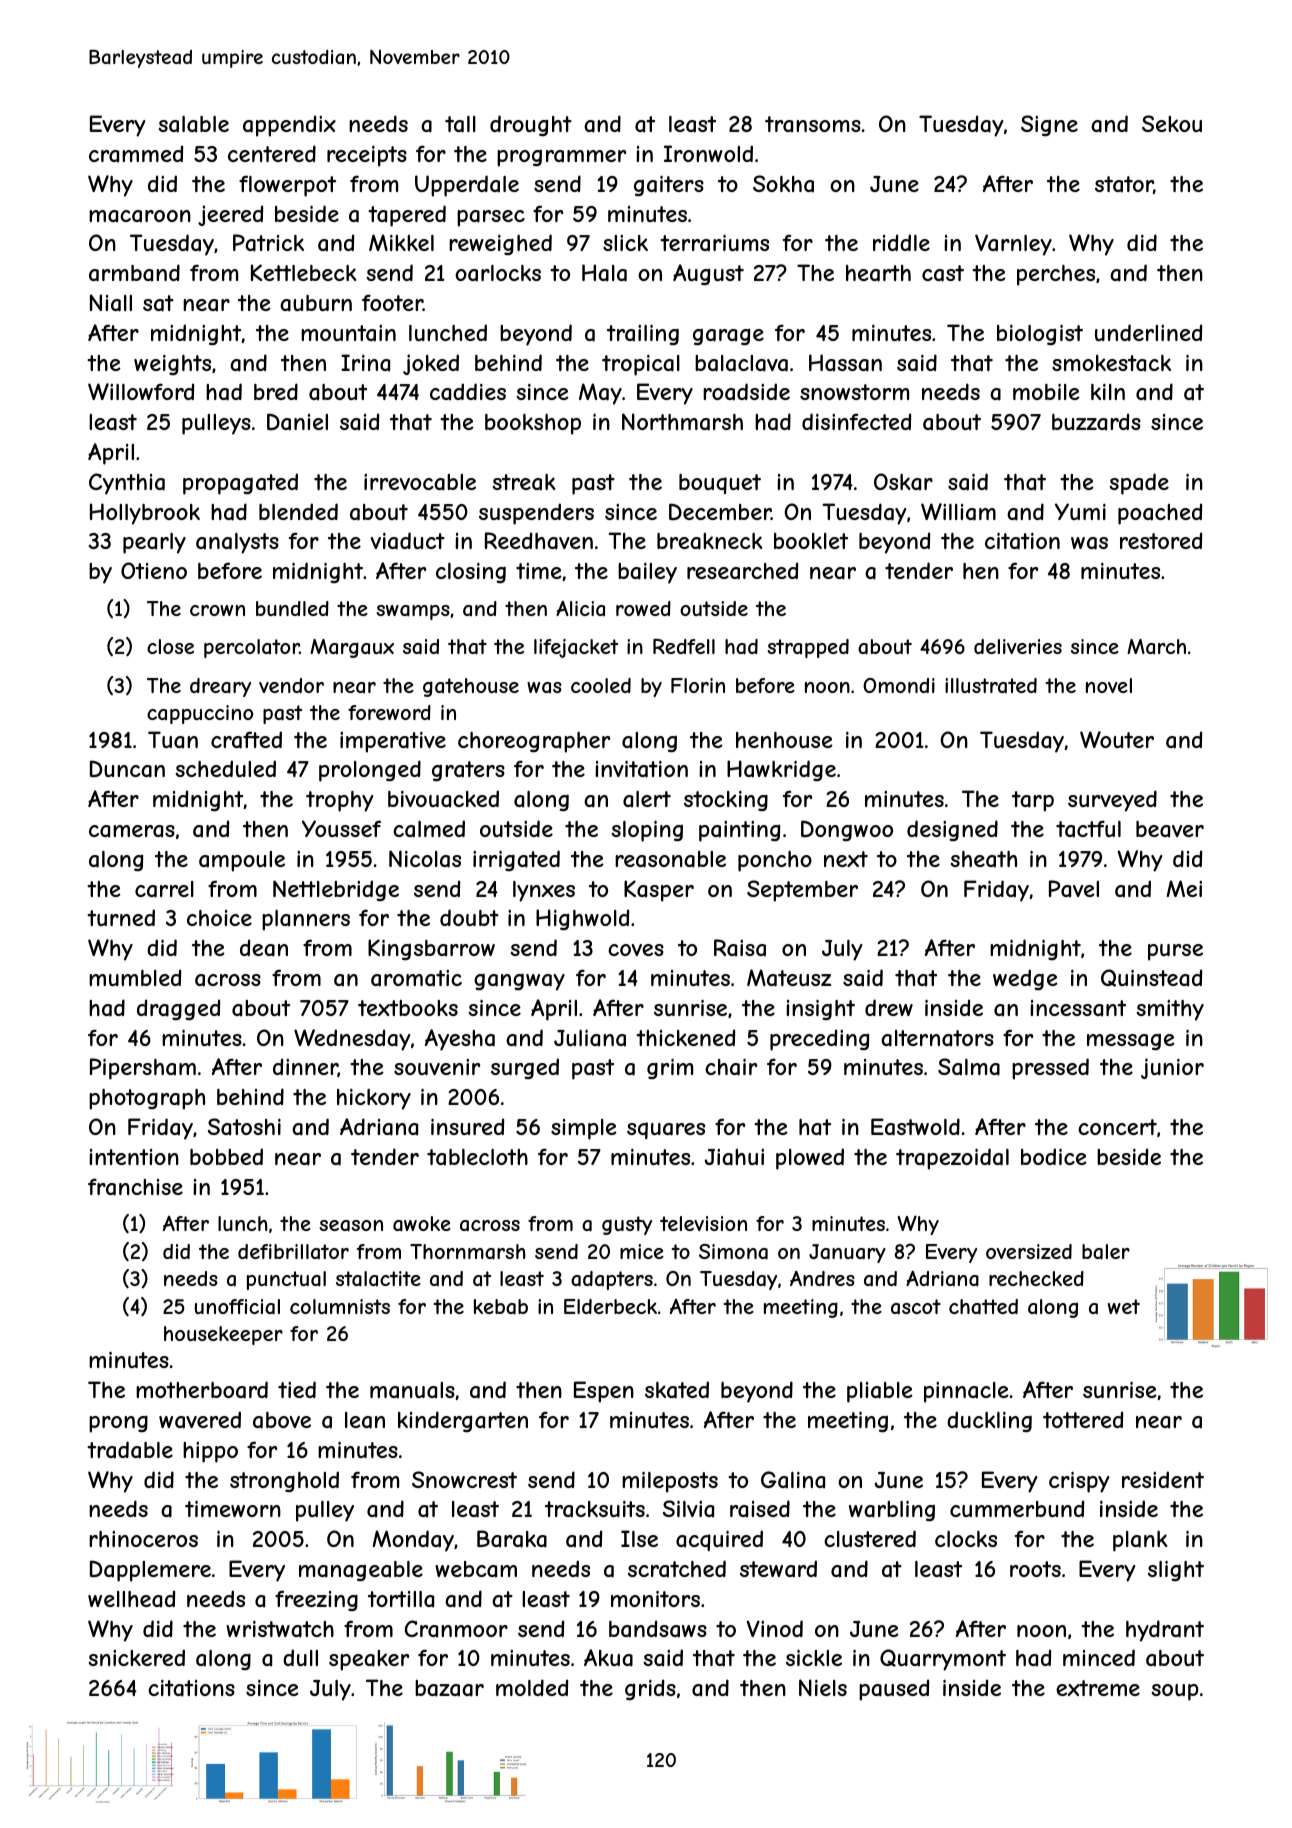 This page has width=1292, height=1828. I want to click on wet, so click(1124, 1306).
